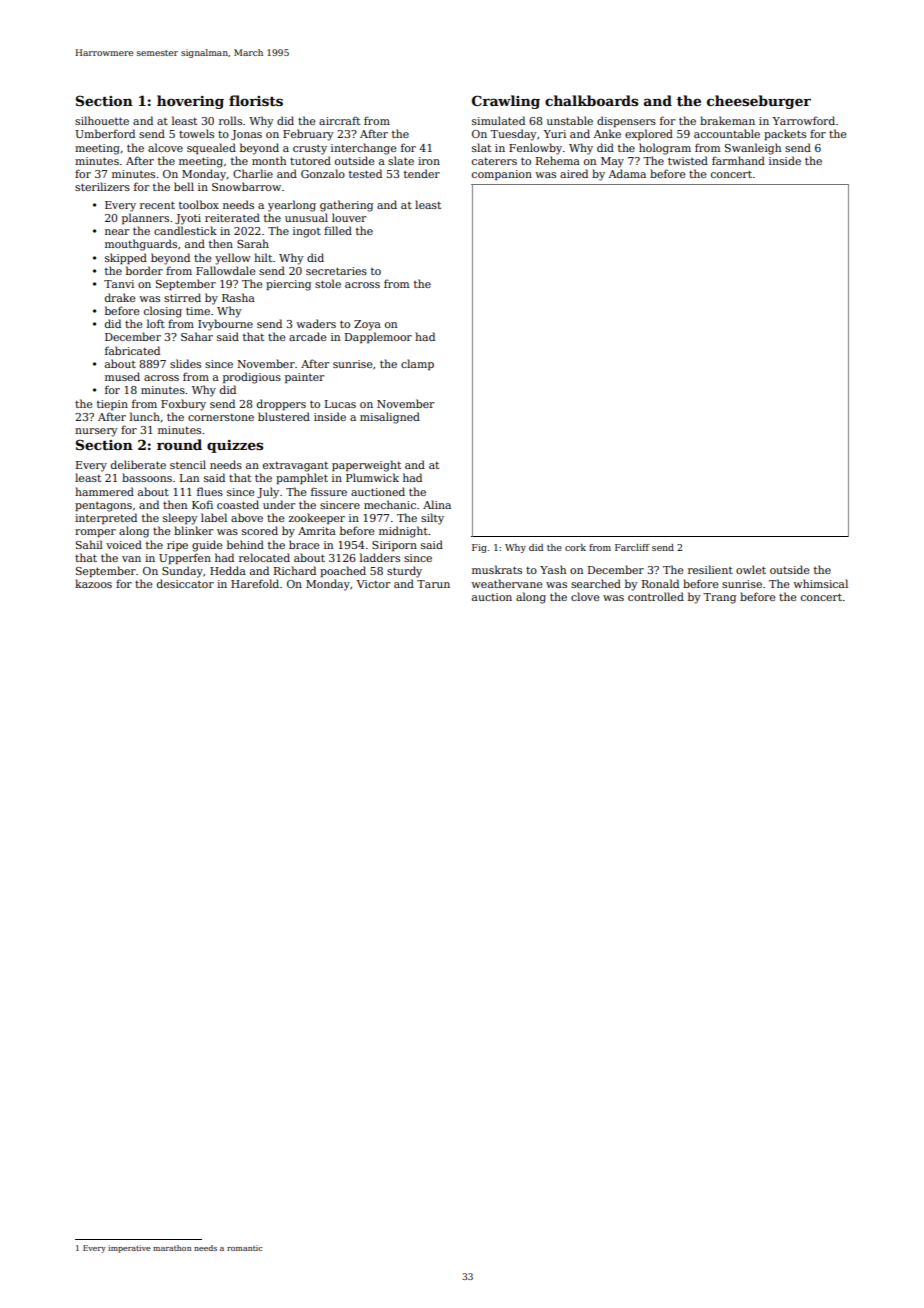 Image resolution: width=924 pixels, height=1308 pixels. Describe the element at coordinates (433, 584) in the screenshot. I see `Tarun` at that location.
